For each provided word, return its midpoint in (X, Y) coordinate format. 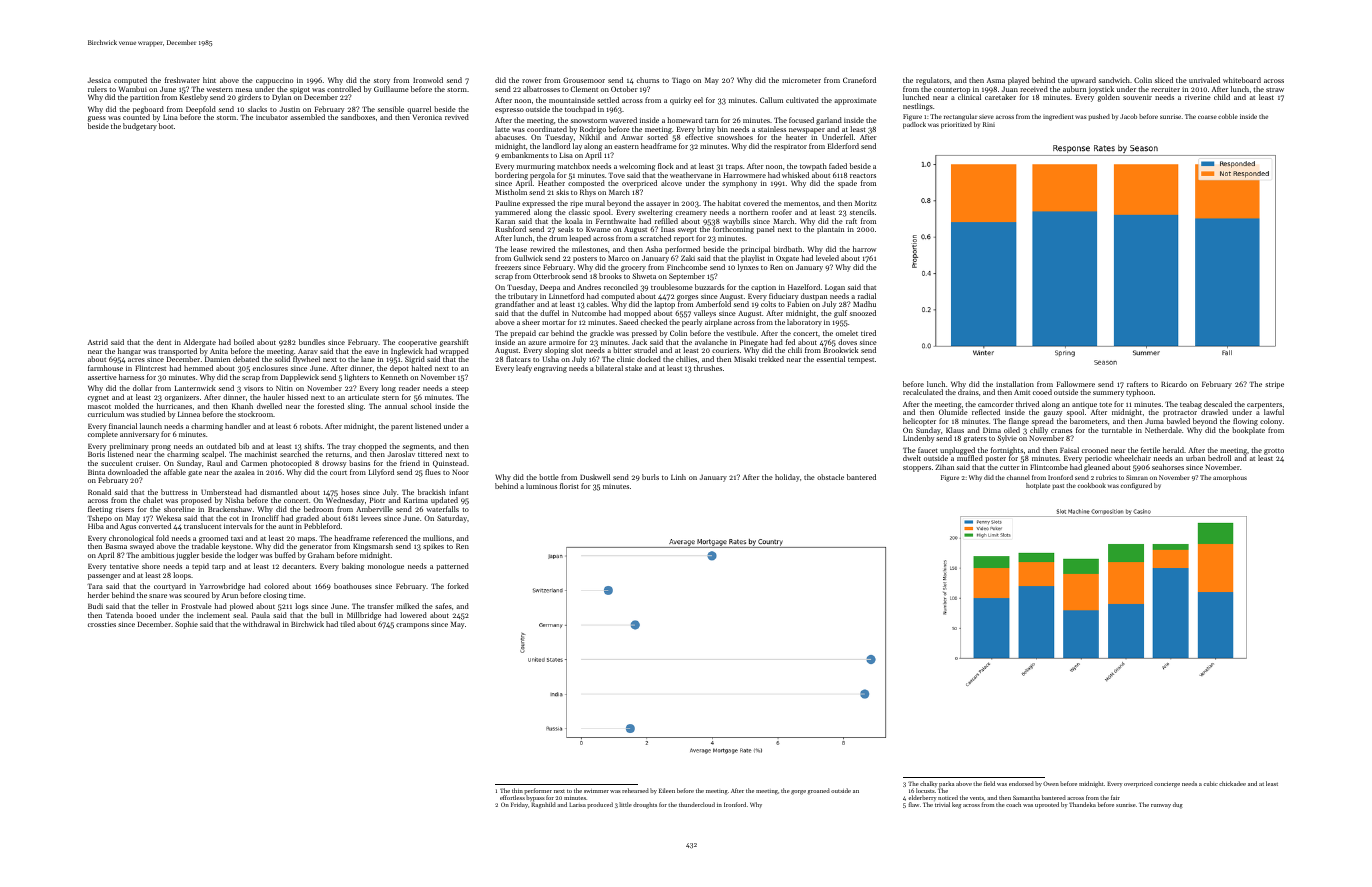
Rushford (511, 229)
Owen (1051, 783)
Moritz (866, 203)
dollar (142, 388)
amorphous (1230, 478)
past (1058, 487)
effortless (512, 797)
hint (209, 80)
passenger (104, 577)
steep (460, 390)
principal (755, 250)
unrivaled (1204, 80)
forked (458, 586)
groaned (819, 791)
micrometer (801, 80)
